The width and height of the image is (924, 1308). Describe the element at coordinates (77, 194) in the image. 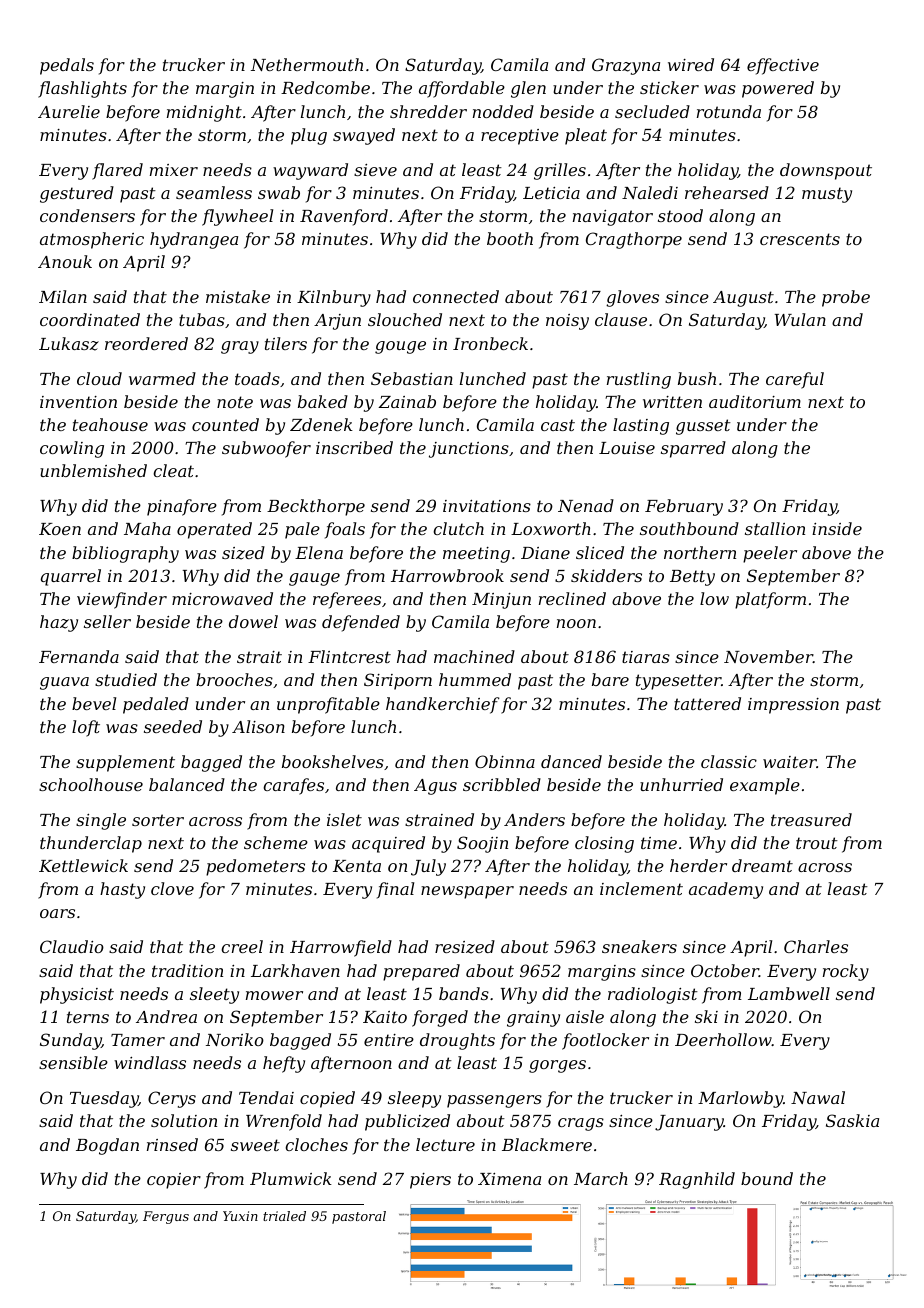

I see `gestured` at that location.
